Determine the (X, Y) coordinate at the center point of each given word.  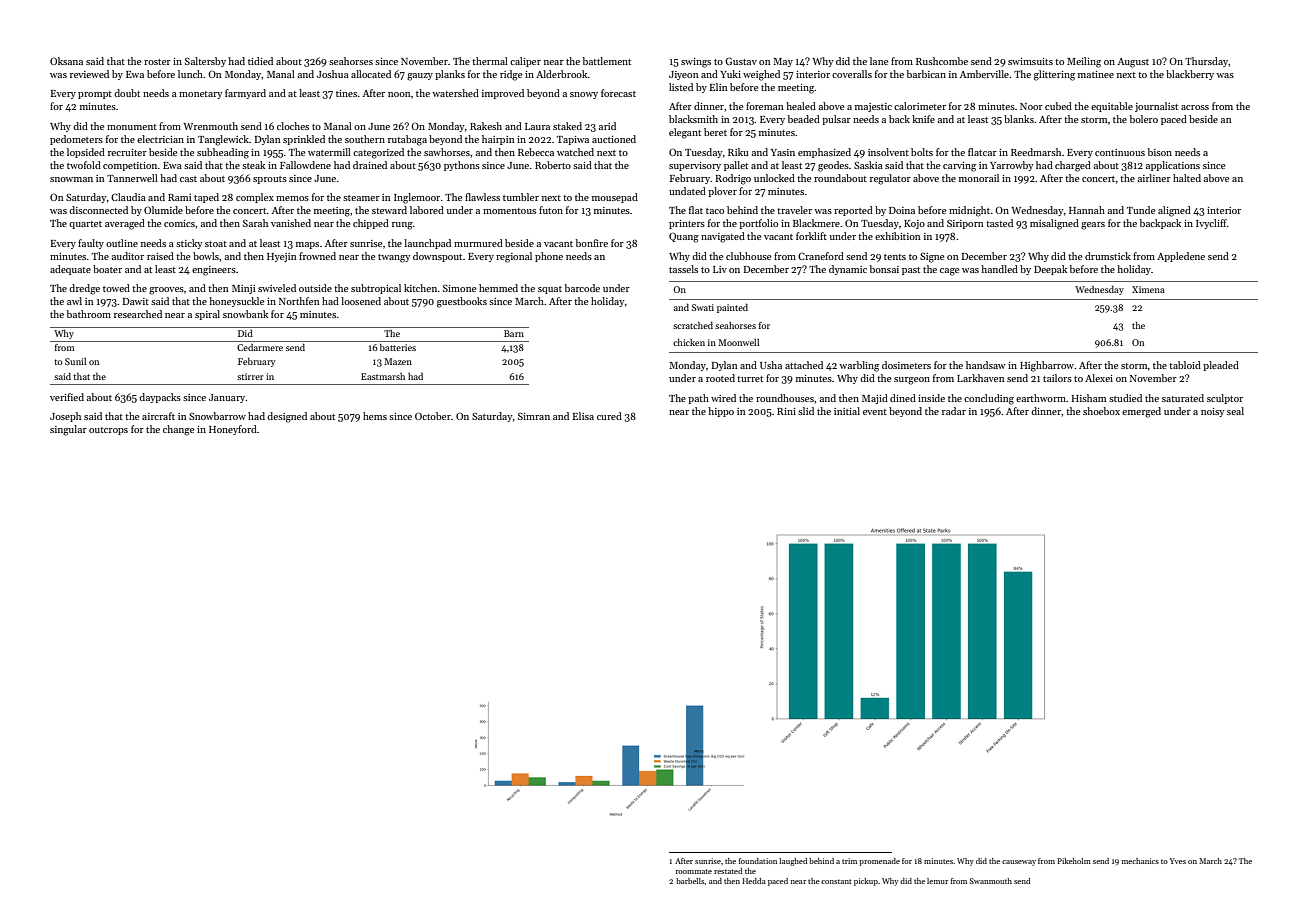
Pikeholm (1074, 861)
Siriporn (965, 224)
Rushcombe (942, 61)
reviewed (89, 74)
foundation (758, 861)
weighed (761, 75)
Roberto (553, 165)
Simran (534, 416)
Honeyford (233, 430)
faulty (91, 244)
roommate (694, 871)
